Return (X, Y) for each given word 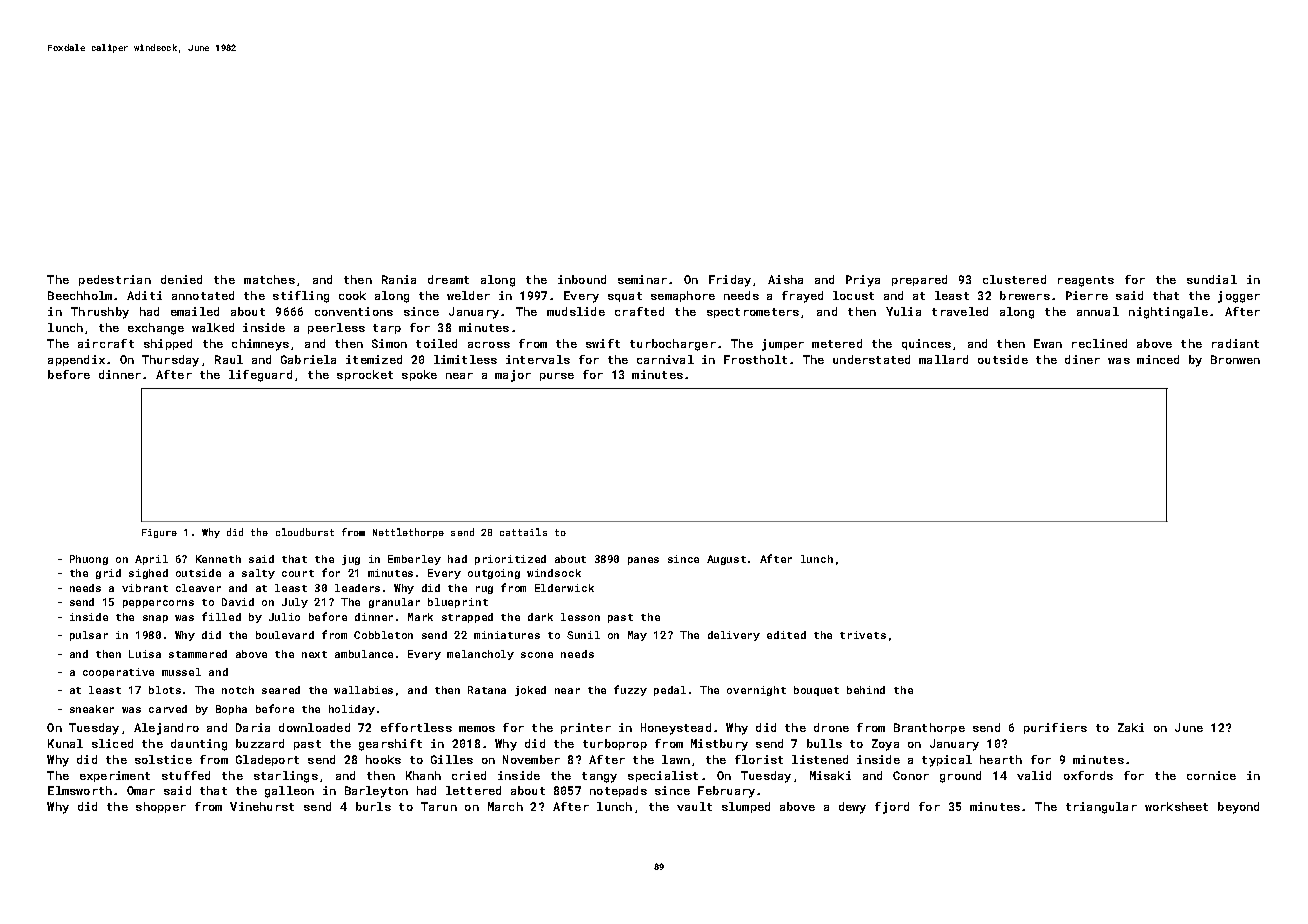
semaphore (683, 296)
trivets (863, 635)
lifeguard (260, 376)
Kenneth (218, 559)
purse (557, 377)
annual (1098, 311)
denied (181, 279)
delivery (734, 636)
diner (1082, 359)
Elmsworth (80, 790)
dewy (852, 808)
